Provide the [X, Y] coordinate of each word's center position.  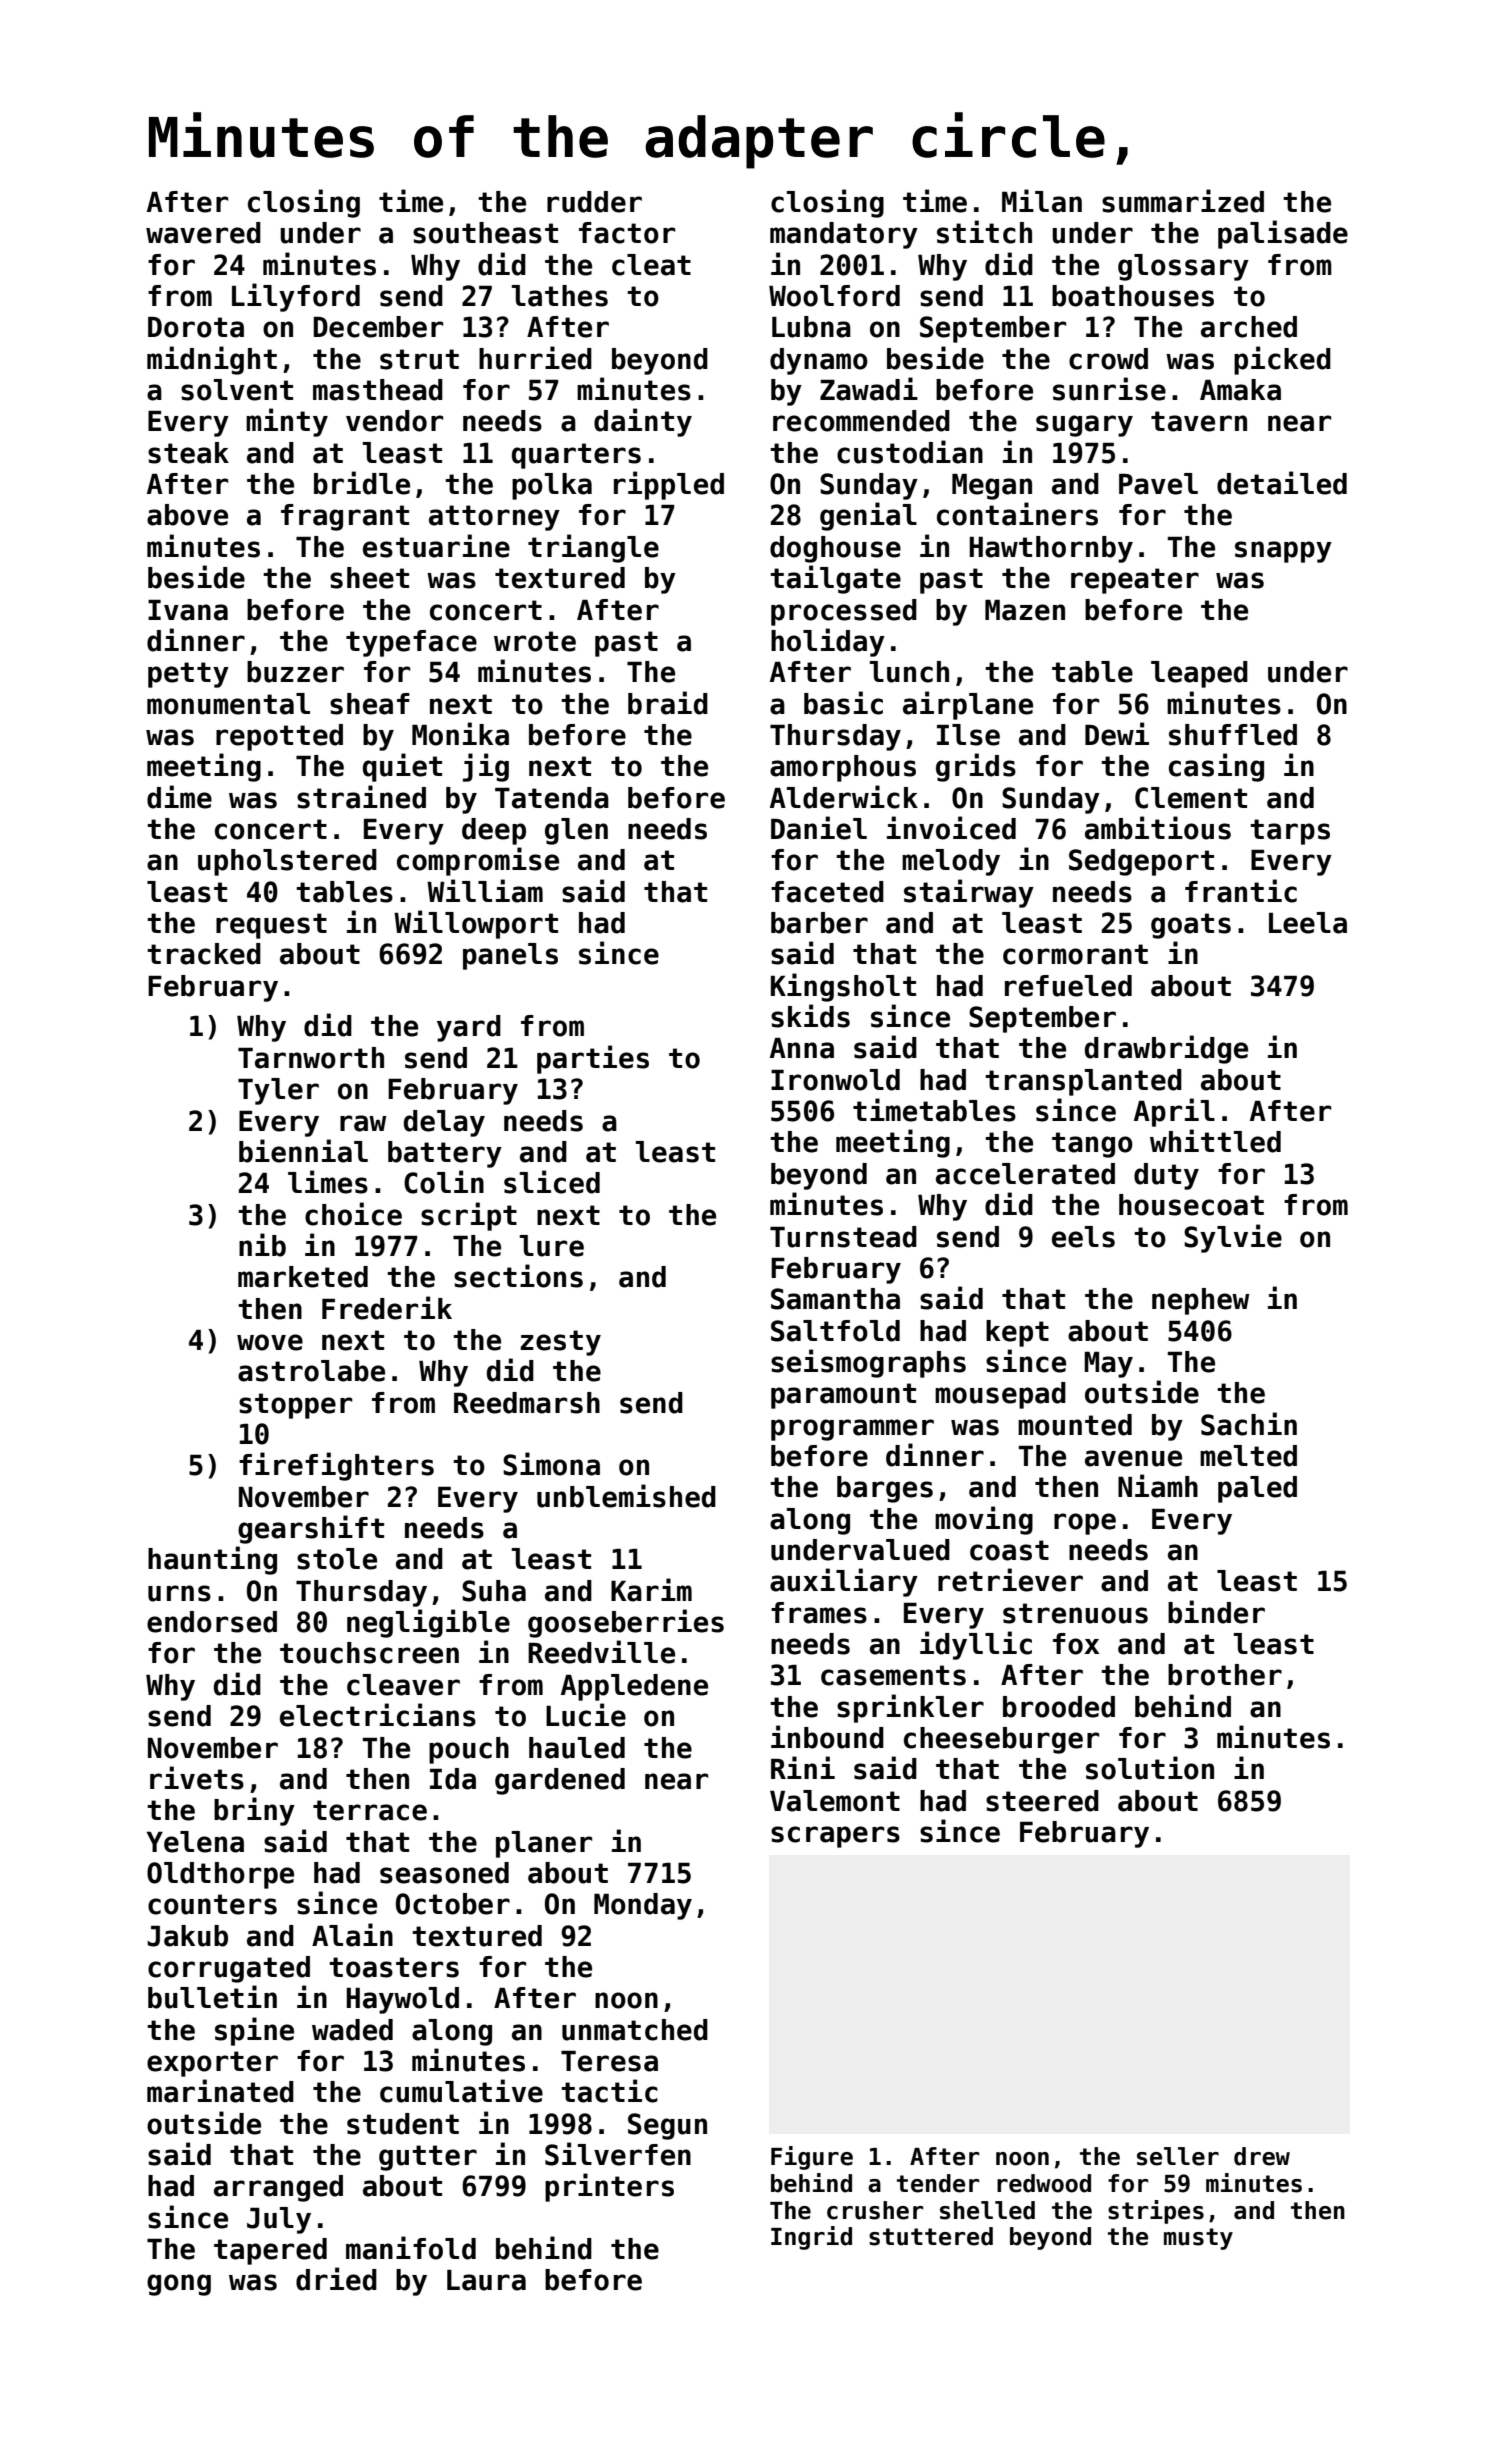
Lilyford [296, 297]
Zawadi [869, 389]
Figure [812, 2158]
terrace [370, 1810]
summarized [1183, 201]
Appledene [634, 1687]
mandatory [844, 235]
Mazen [1025, 610]
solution [1150, 1768]
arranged [278, 2188]
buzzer [295, 672]
